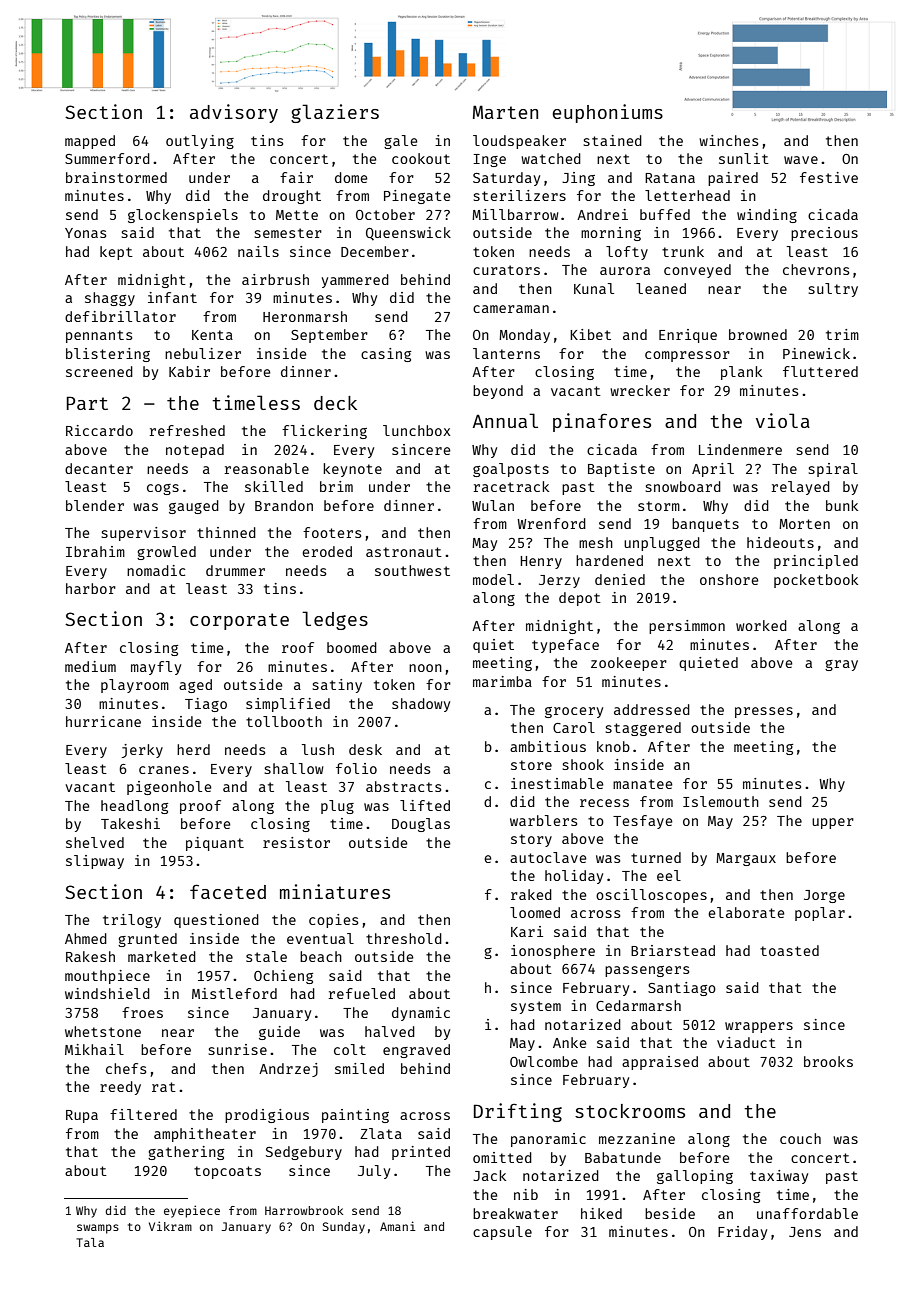 The width and height of the screenshot is (924, 1308). I want to click on kept, so click(116, 253).
